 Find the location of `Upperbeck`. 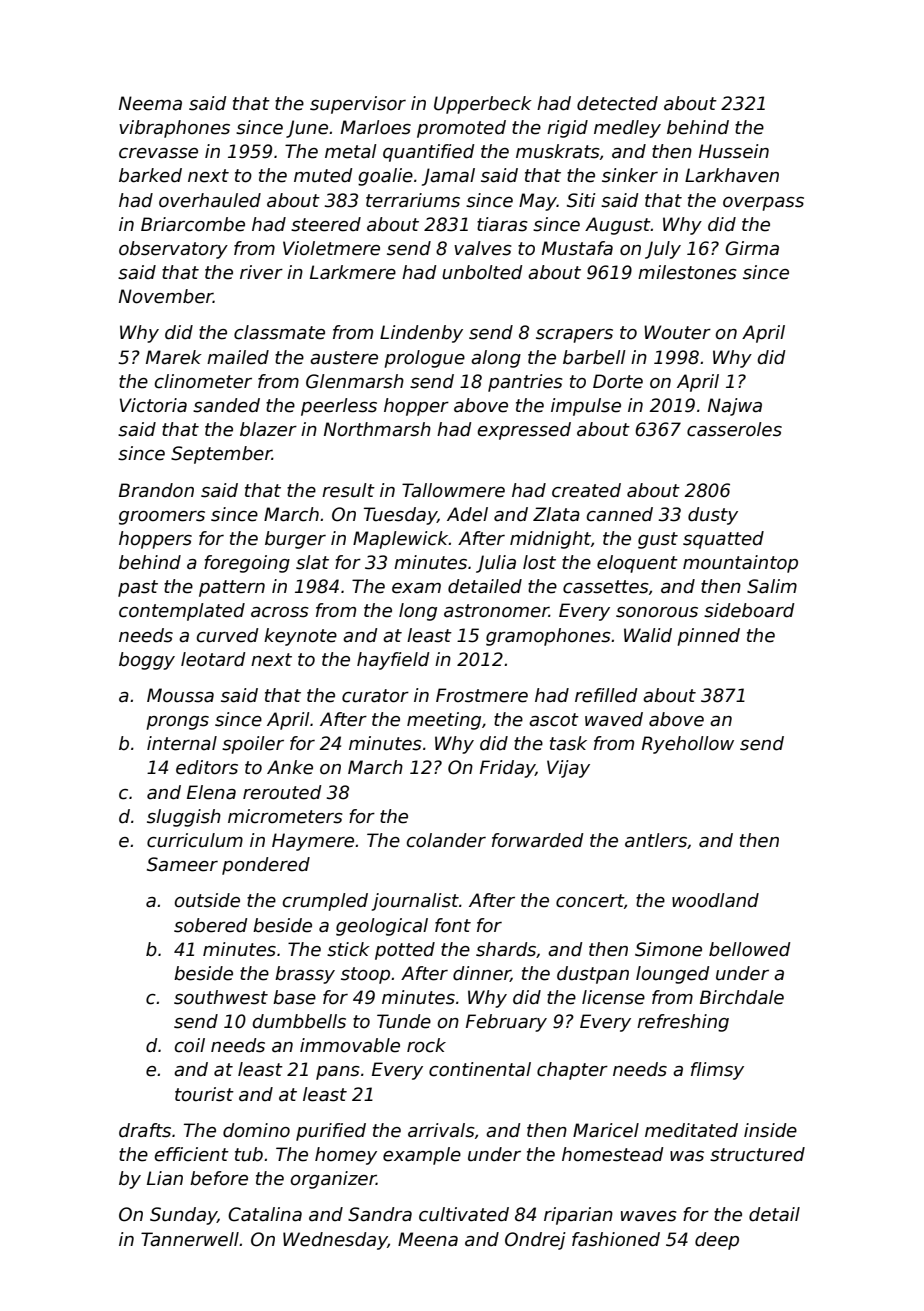

Upperbeck is located at coordinates (483, 105).
